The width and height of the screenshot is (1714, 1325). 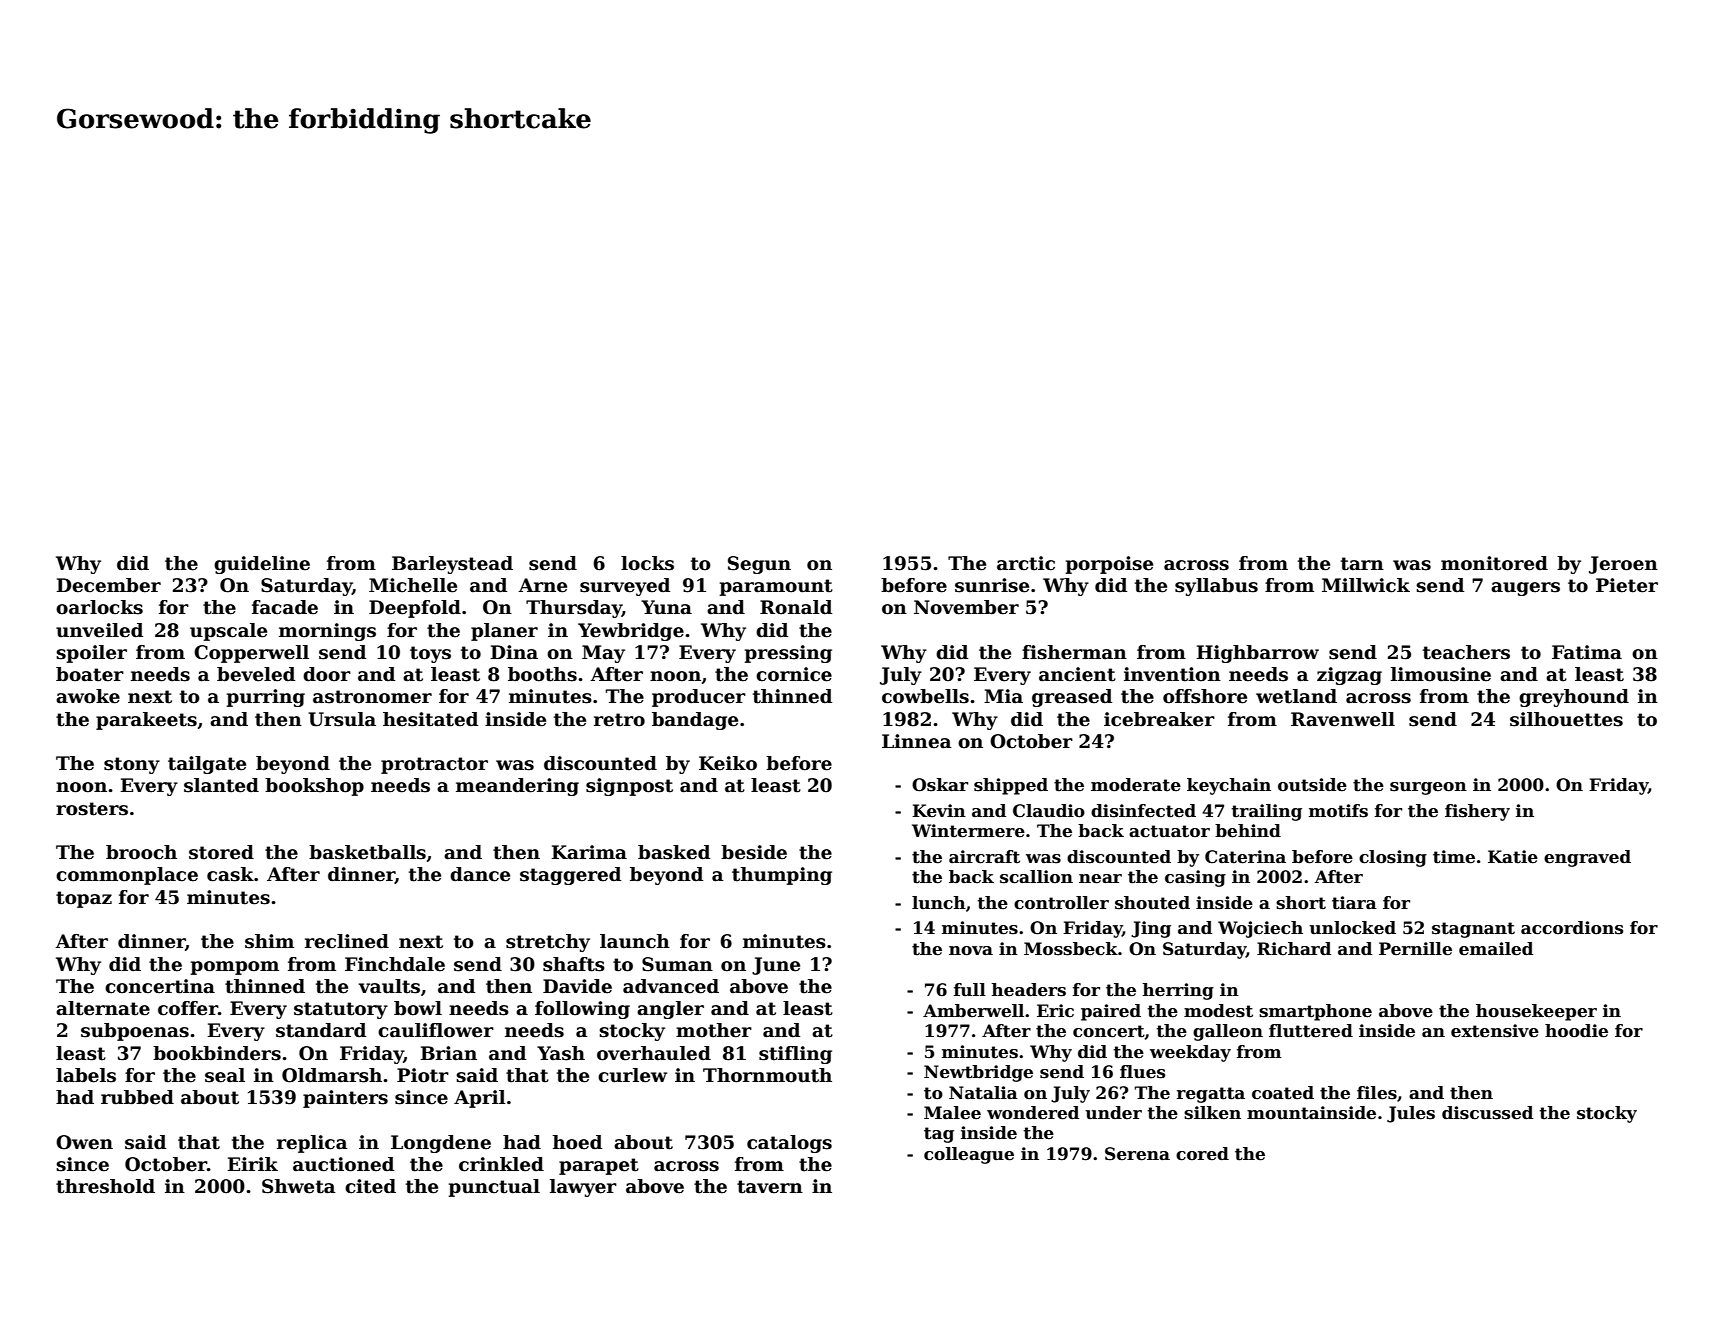 What do you see at coordinates (794, 674) in the screenshot?
I see `cornice` at bounding box center [794, 674].
